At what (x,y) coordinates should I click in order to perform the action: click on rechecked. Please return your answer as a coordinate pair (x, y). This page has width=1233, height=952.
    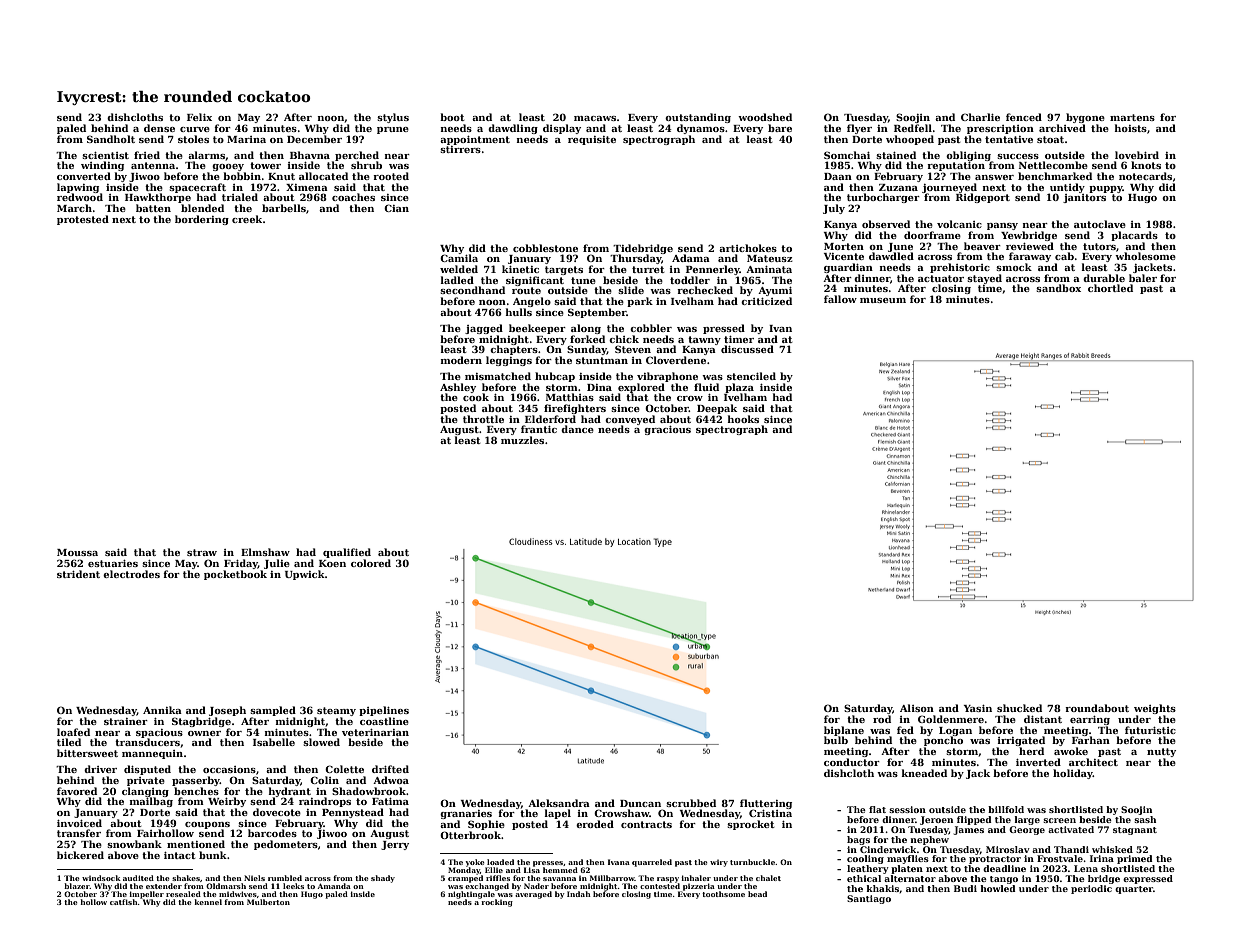
    Looking at the image, I should click on (705, 290).
